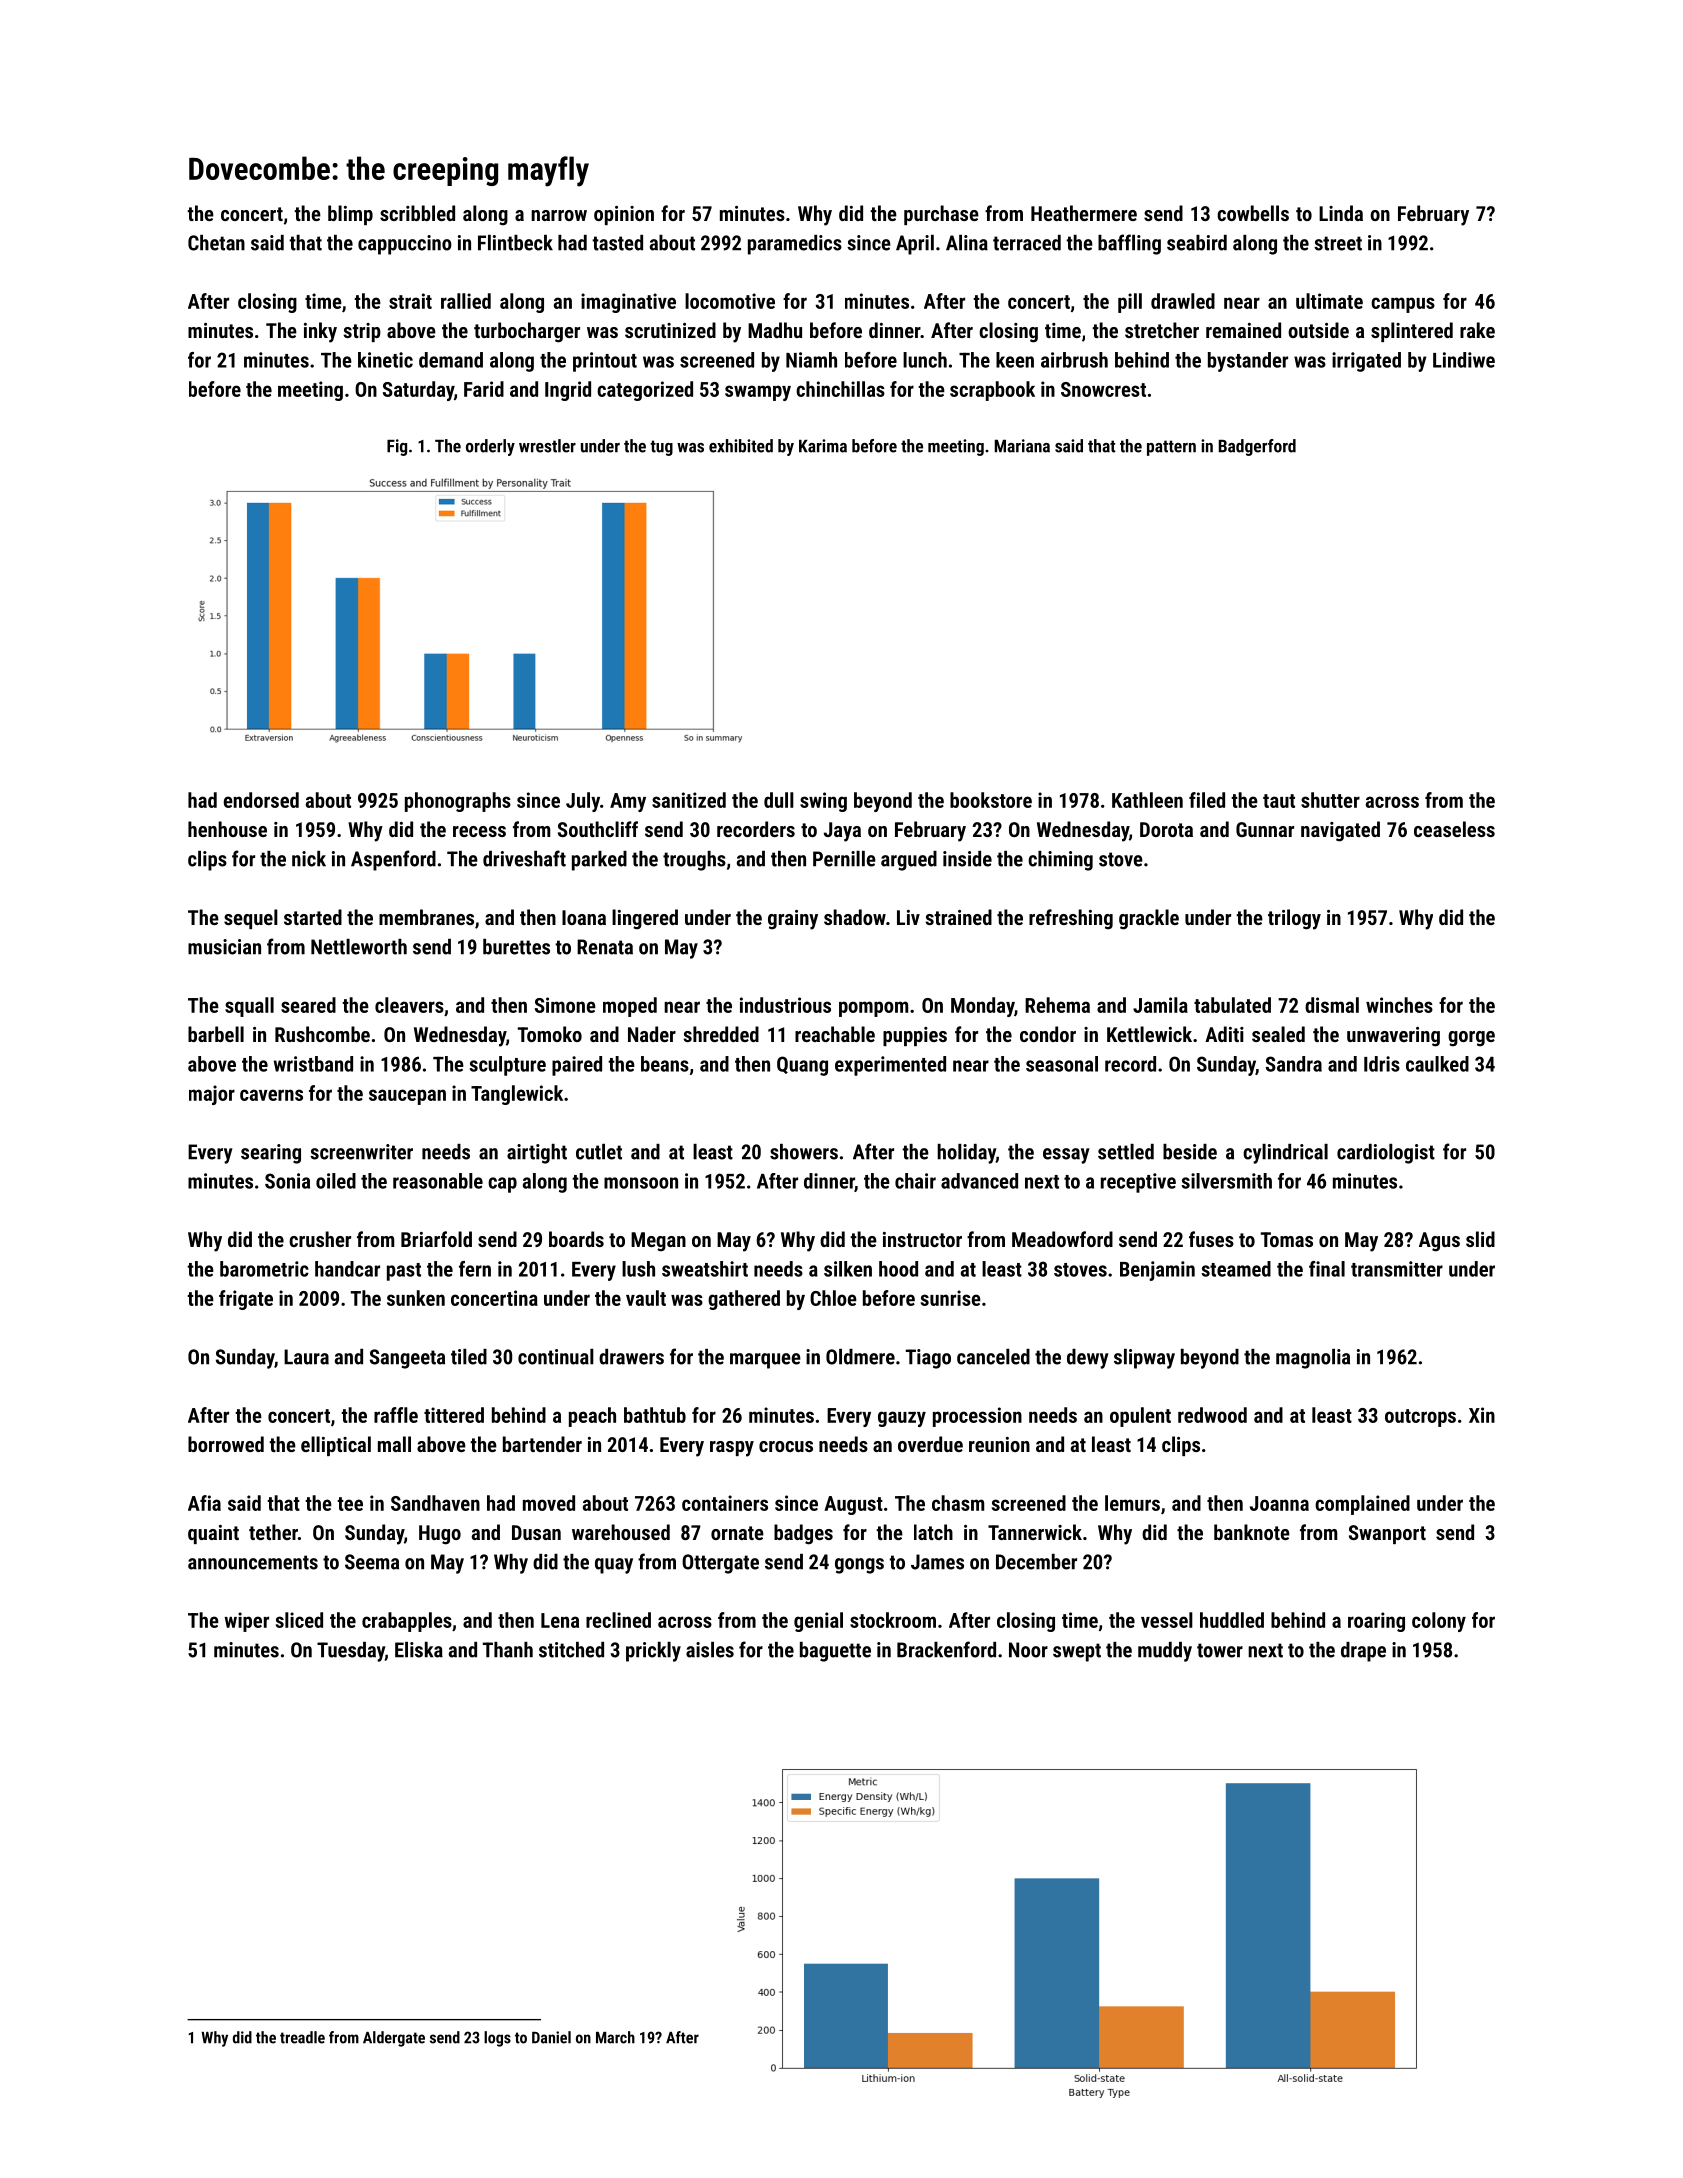  I want to click on tower, so click(1220, 1650).
